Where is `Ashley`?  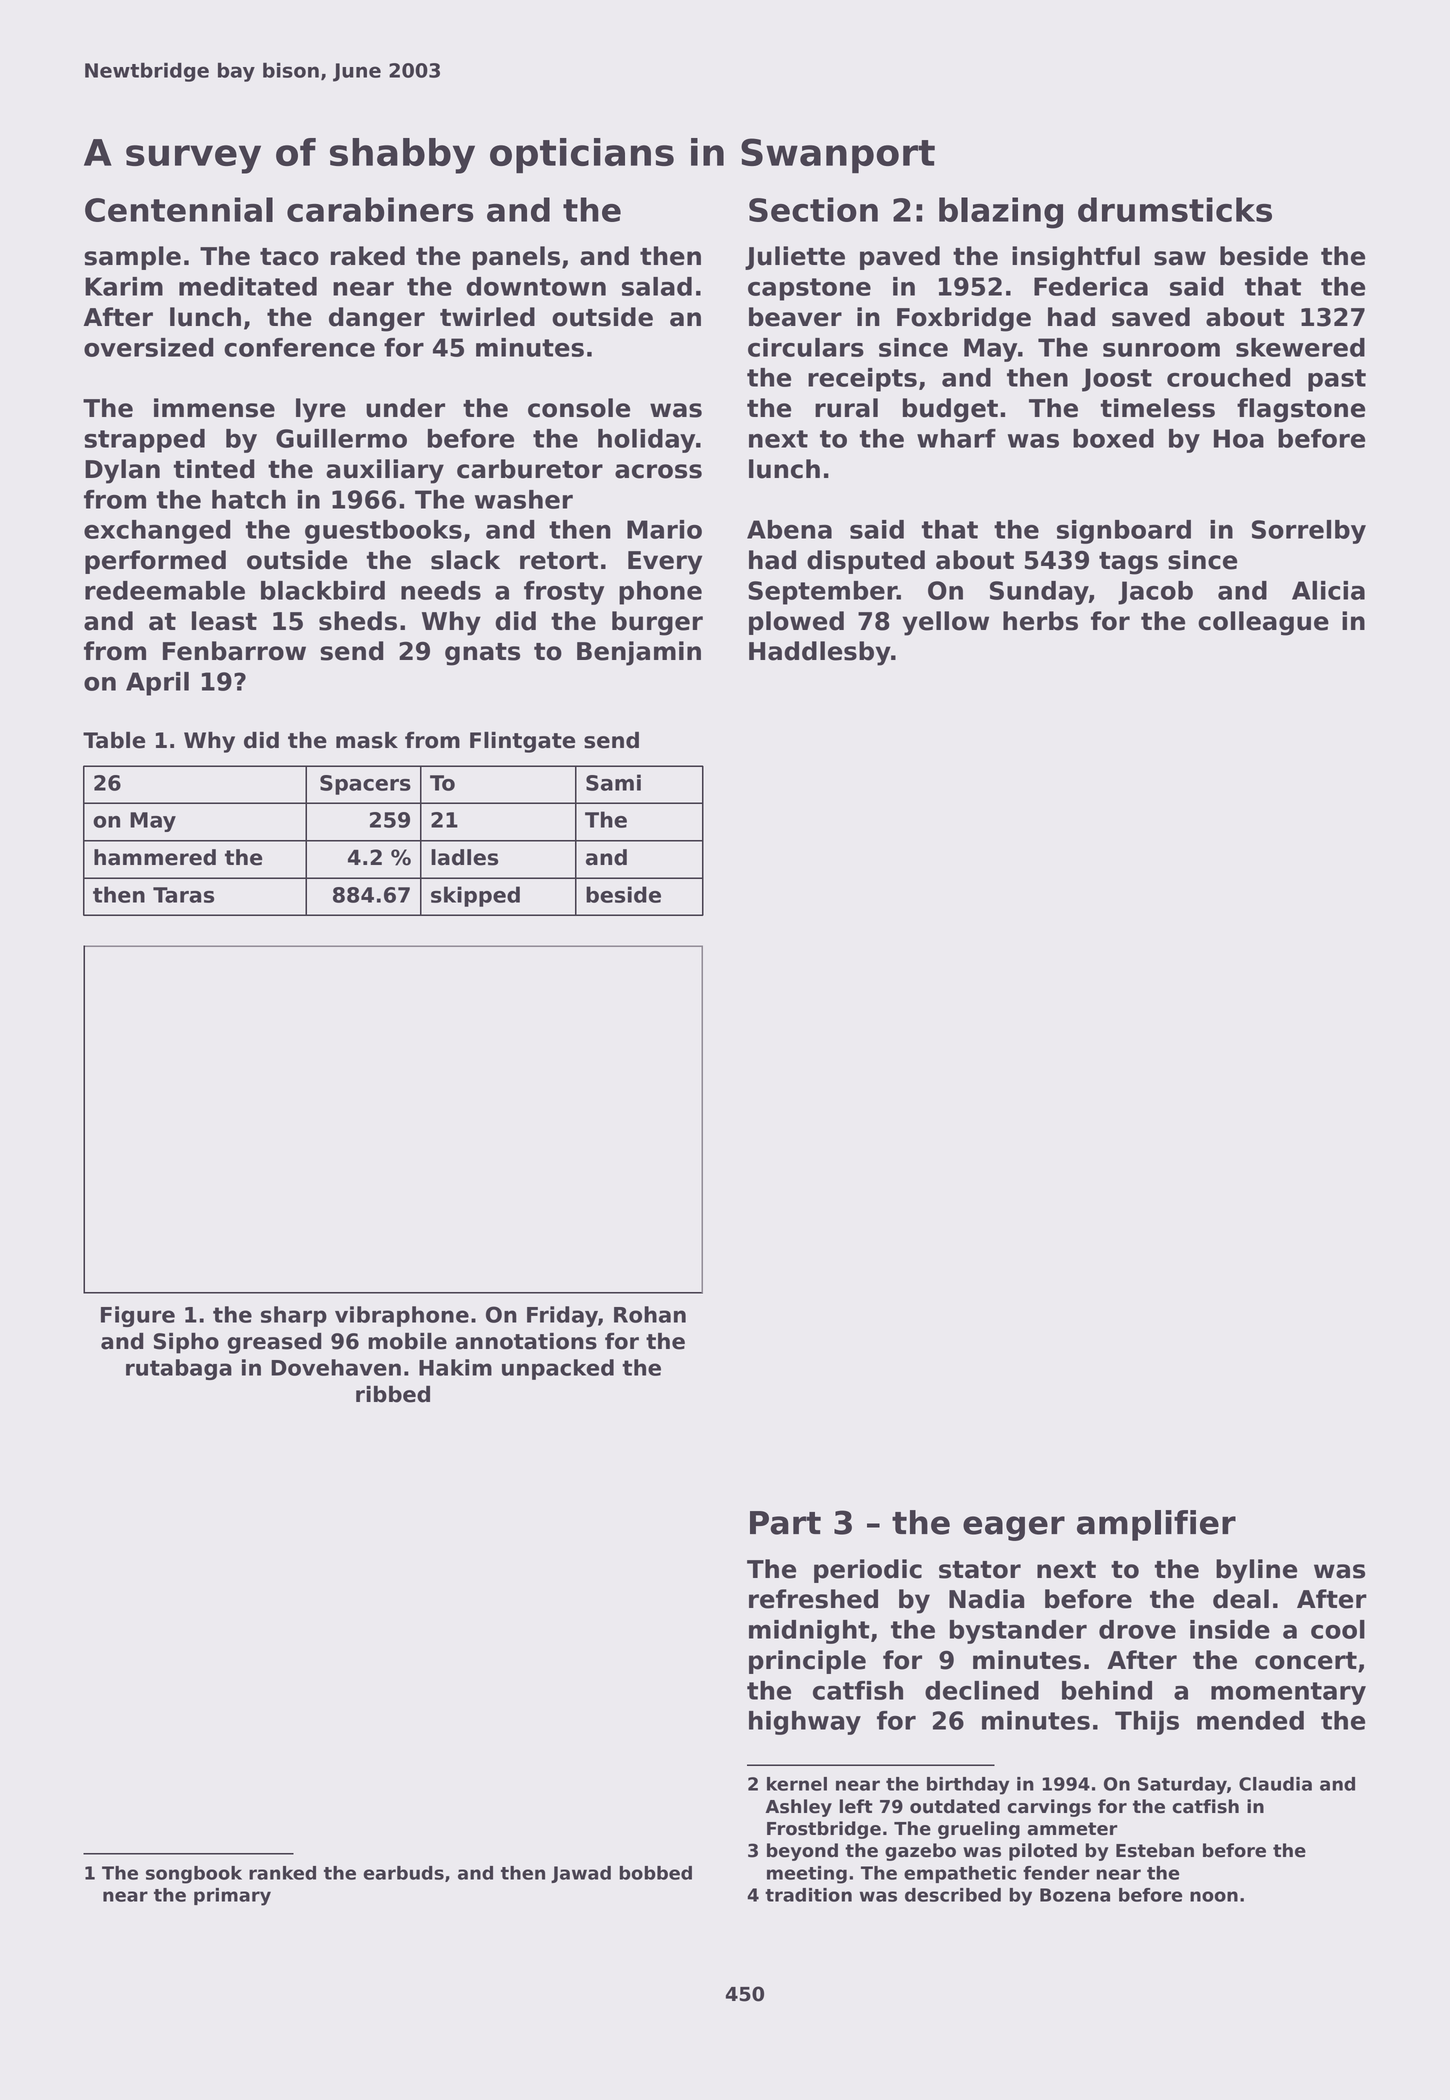
Ashley is located at coordinates (798, 1808).
